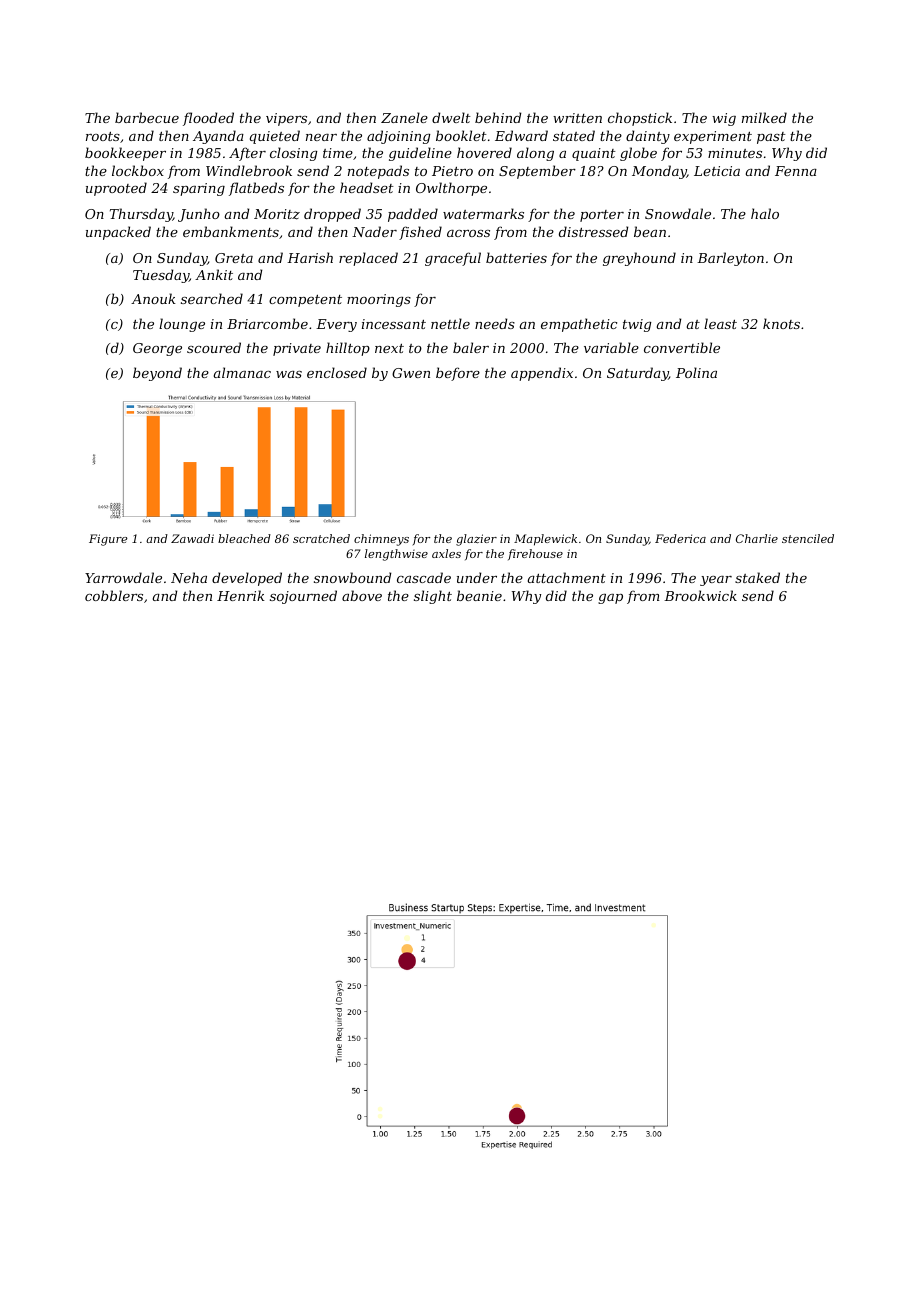 The width and height of the screenshot is (924, 1308). What do you see at coordinates (157, 374) in the screenshot?
I see `beyond` at bounding box center [157, 374].
